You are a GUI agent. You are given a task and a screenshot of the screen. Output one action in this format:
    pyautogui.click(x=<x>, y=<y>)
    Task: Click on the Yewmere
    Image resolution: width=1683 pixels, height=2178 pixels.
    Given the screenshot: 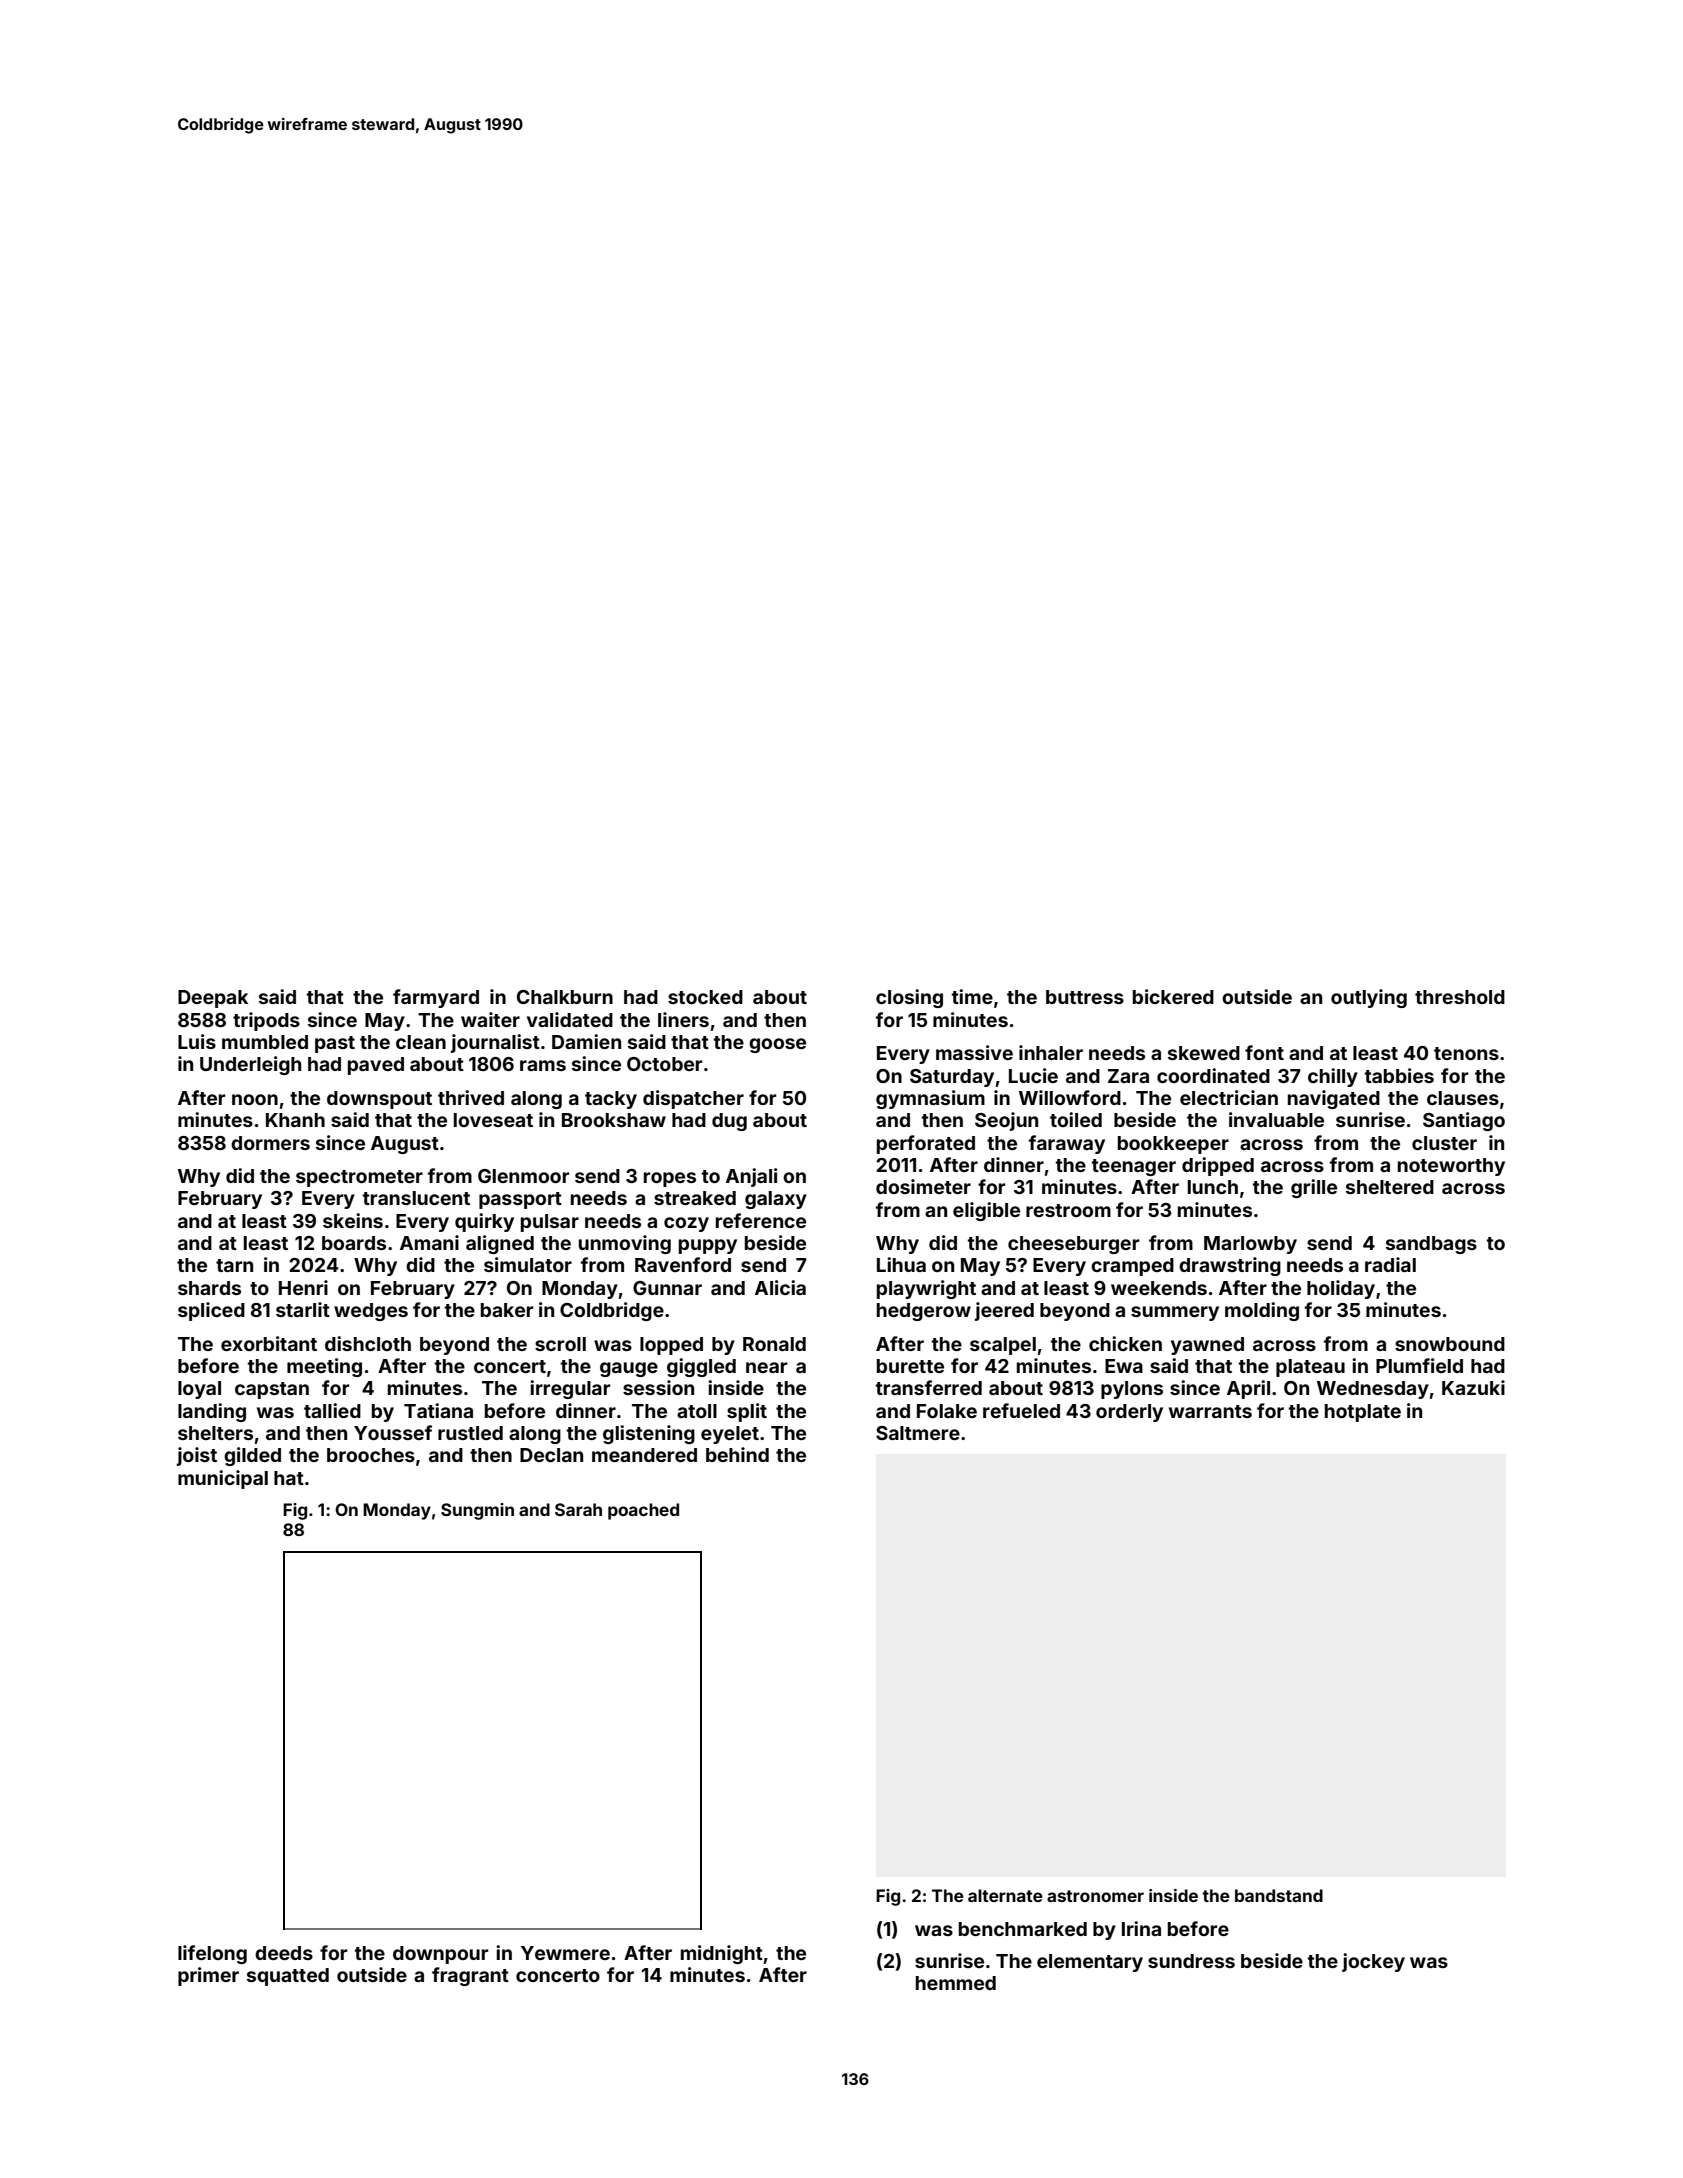 What is the action you would take?
    pyautogui.click(x=565, y=1953)
